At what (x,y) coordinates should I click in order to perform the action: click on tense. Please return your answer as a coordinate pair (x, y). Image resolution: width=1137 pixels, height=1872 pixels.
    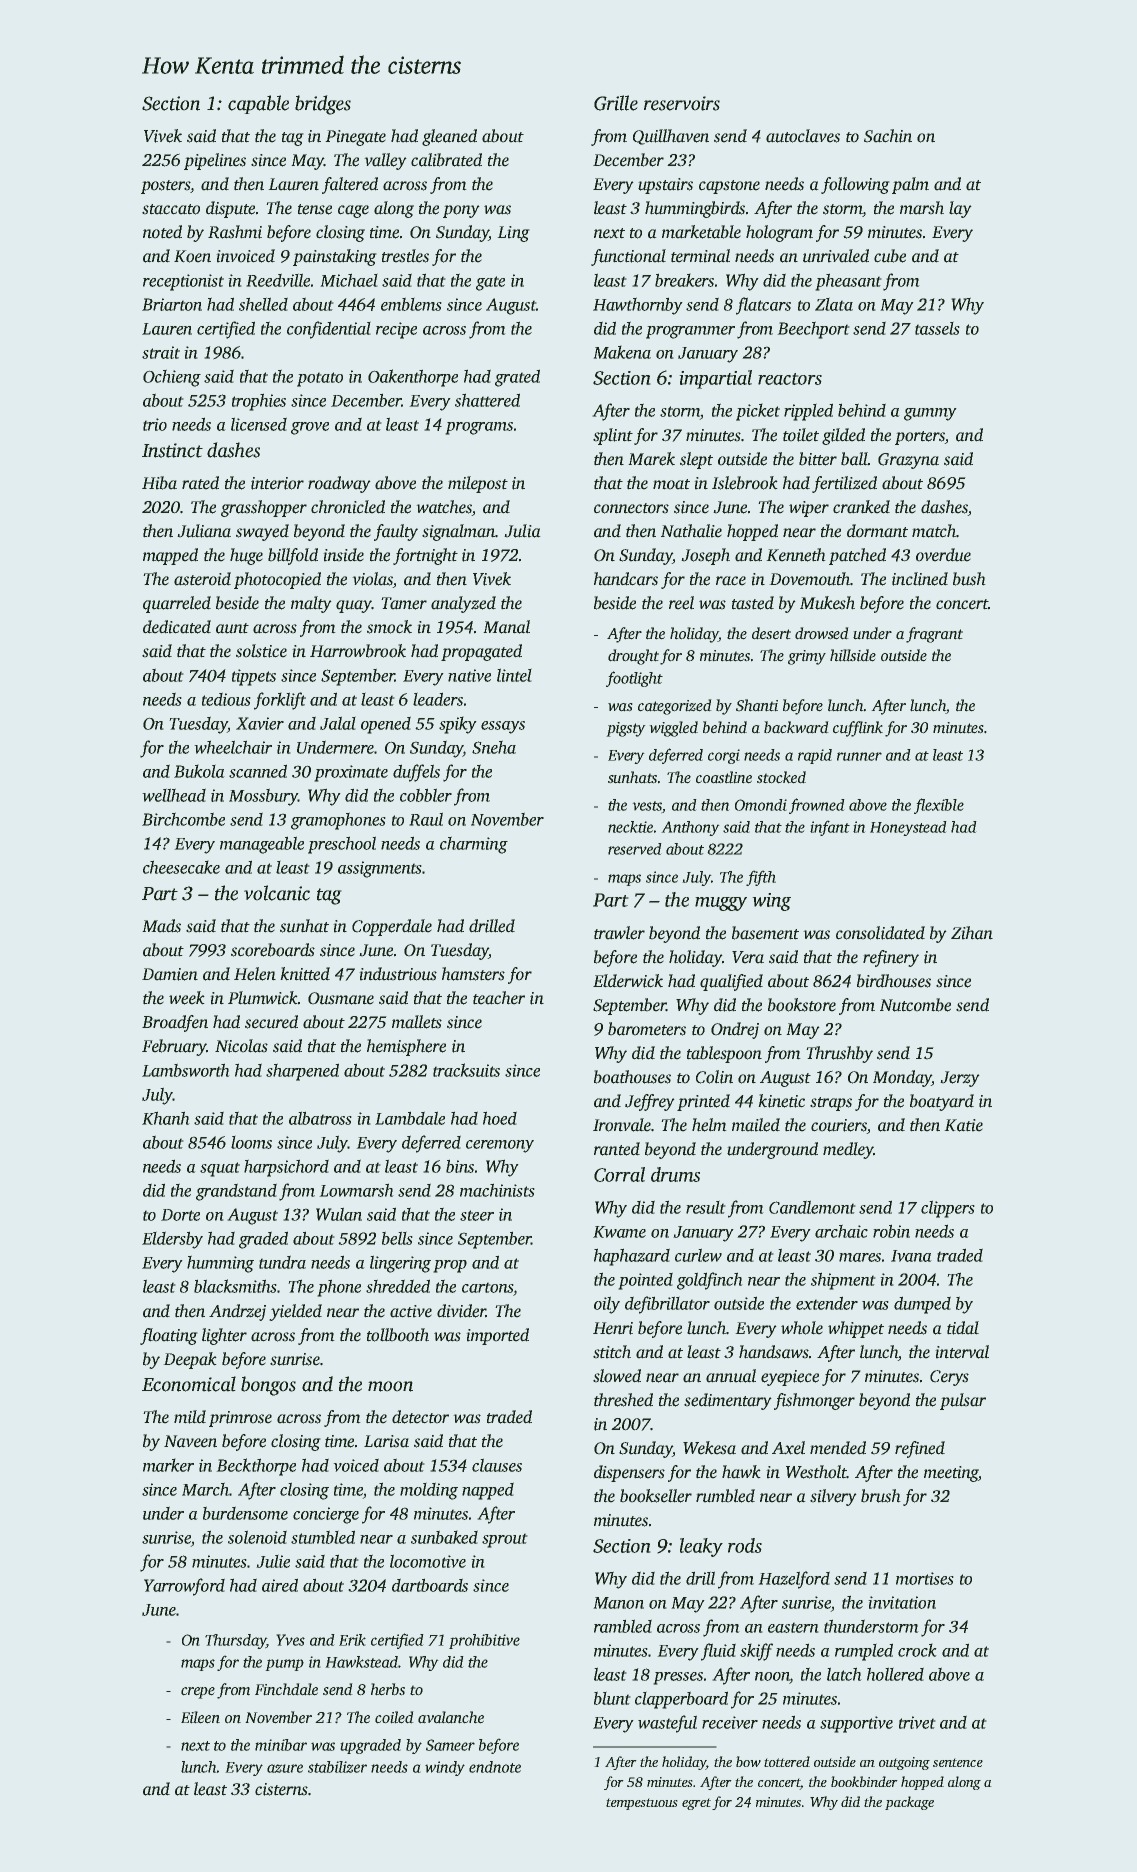
    Looking at the image, I should click on (315, 209).
